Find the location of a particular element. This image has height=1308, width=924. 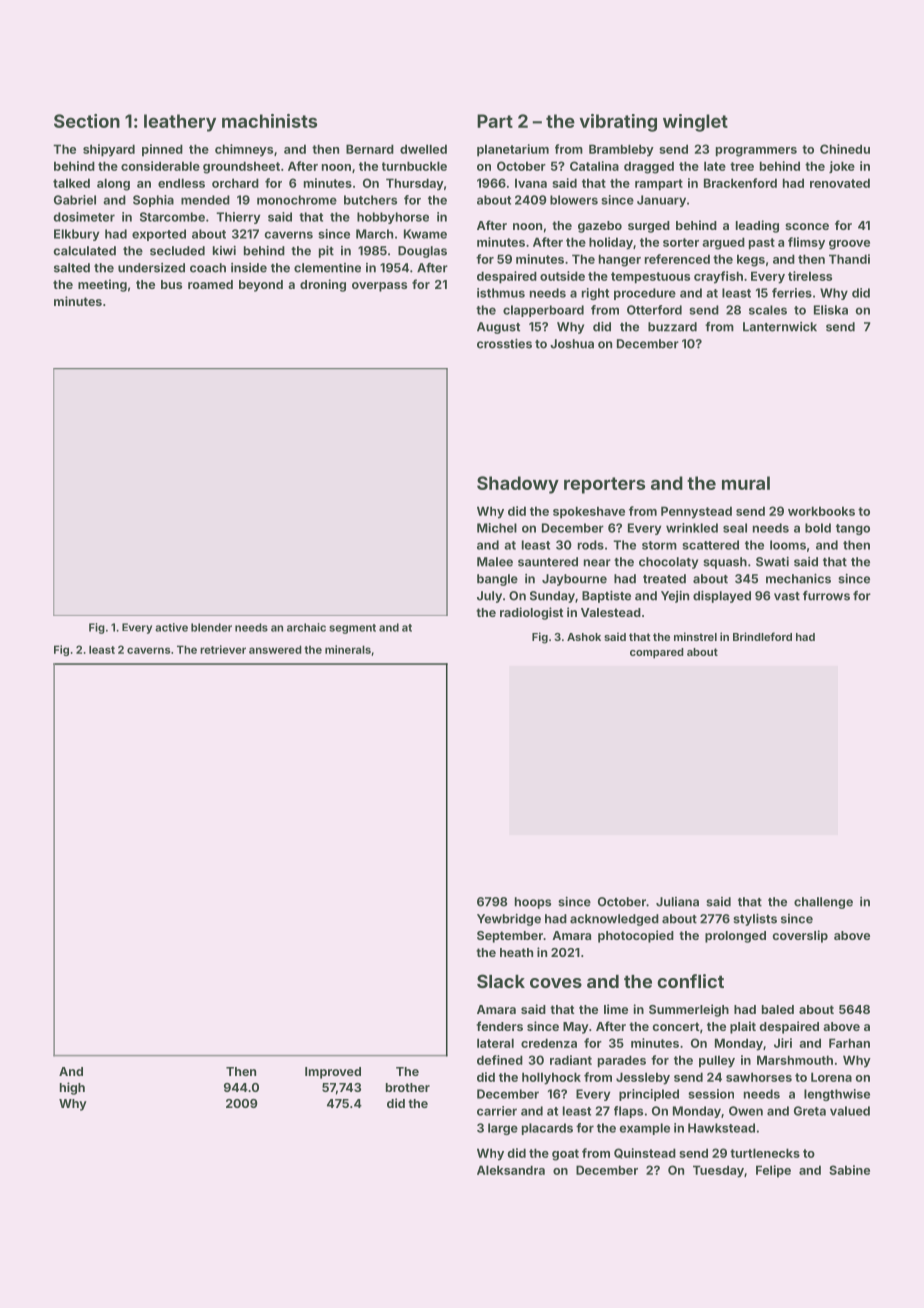

hollyhock is located at coordinates (551, 1078).
